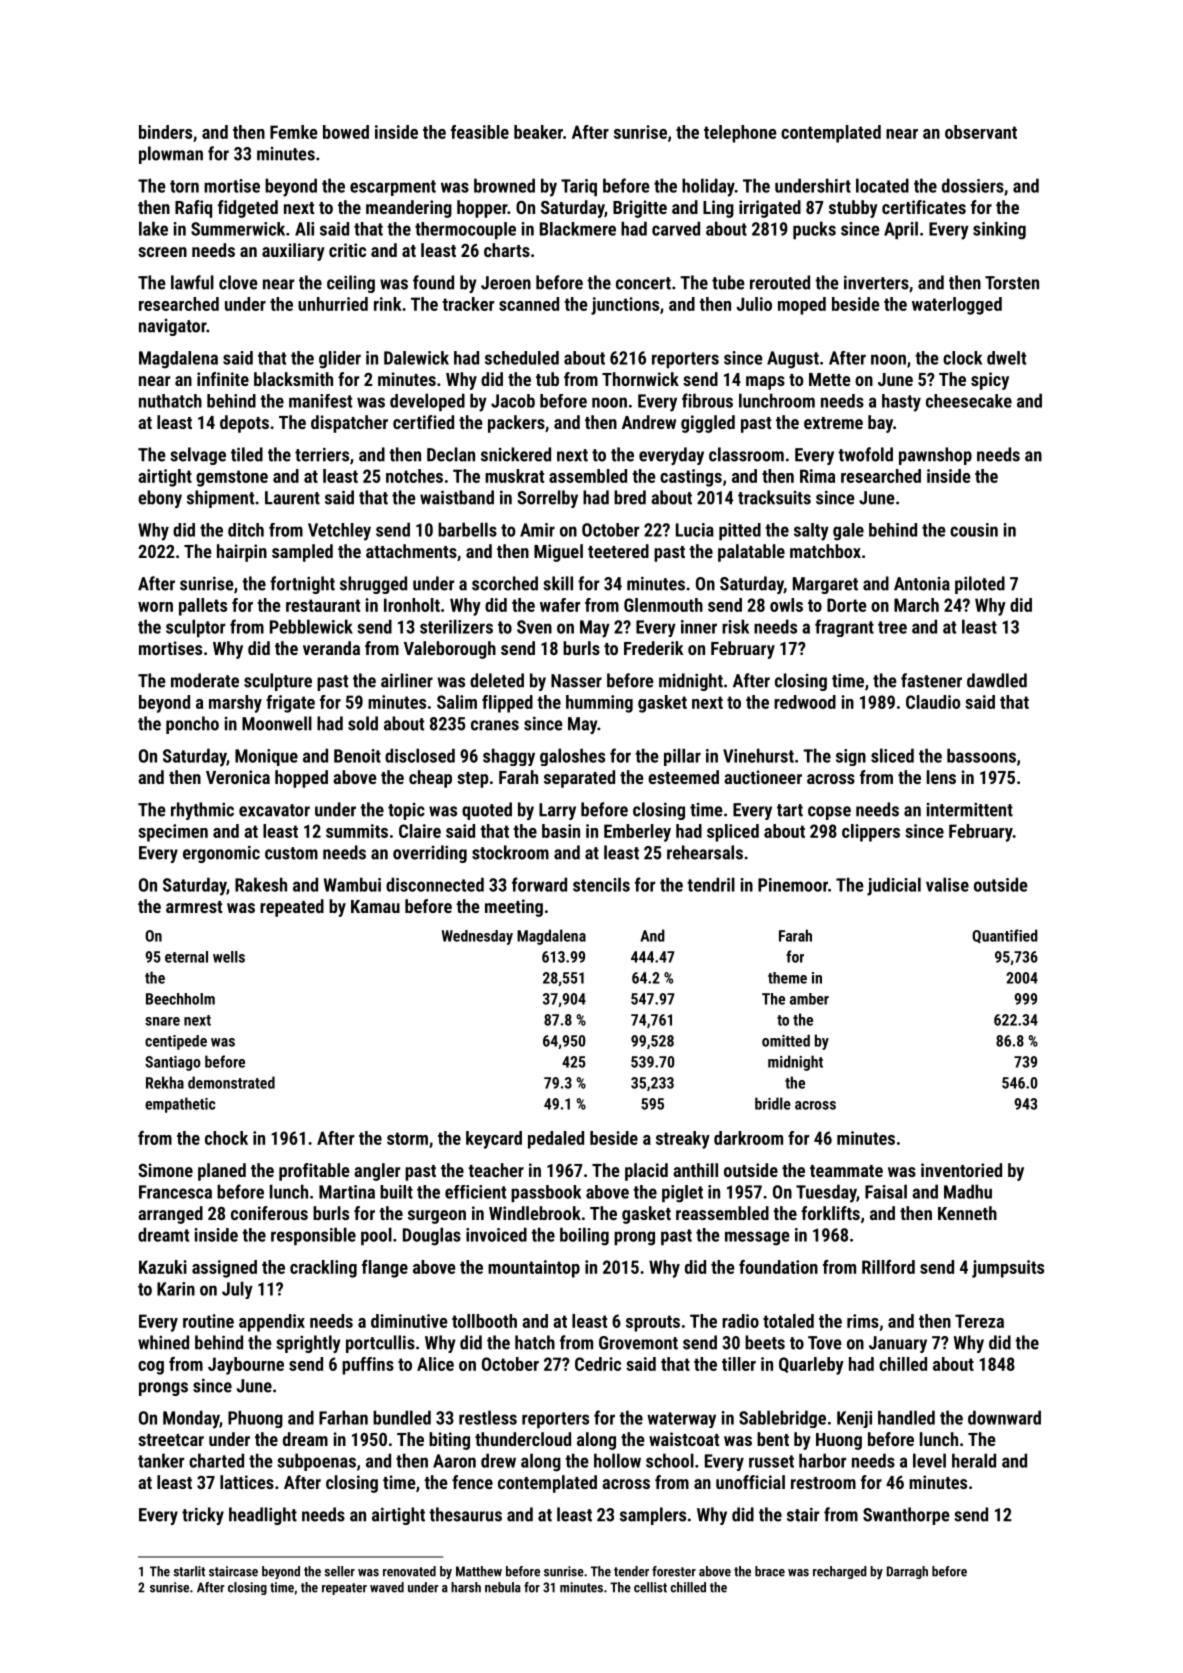 The width and height of the page is (1183, 1673). I want to click on telephone, so click(740, 134).
